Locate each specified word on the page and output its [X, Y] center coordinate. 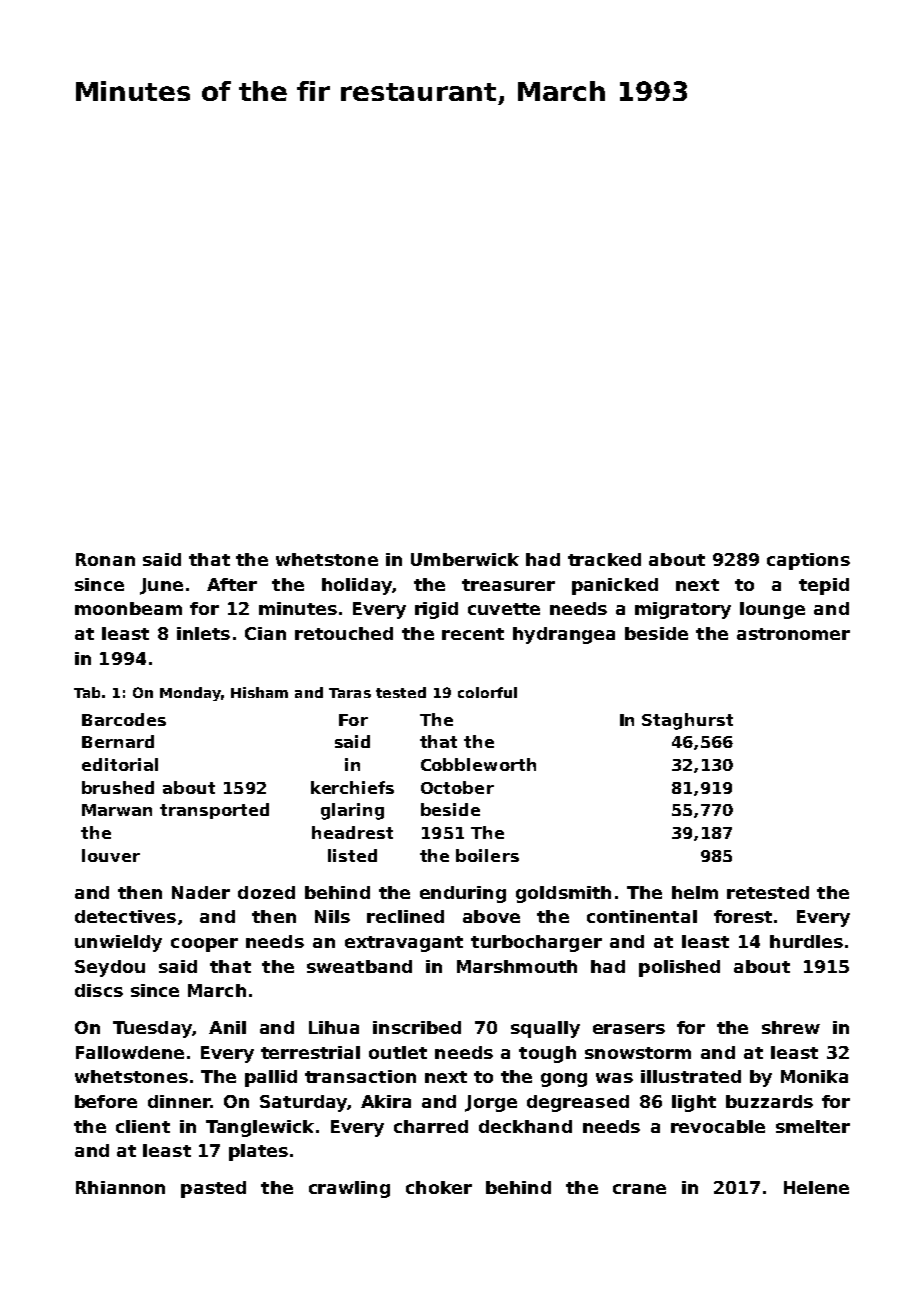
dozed [266, 892]
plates [258, 1152]
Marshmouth [517, 966]
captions [808, 561]
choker [439, 1187]
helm [695, 892]
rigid [436, 610]
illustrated [691, 1076]
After [232, 584]
